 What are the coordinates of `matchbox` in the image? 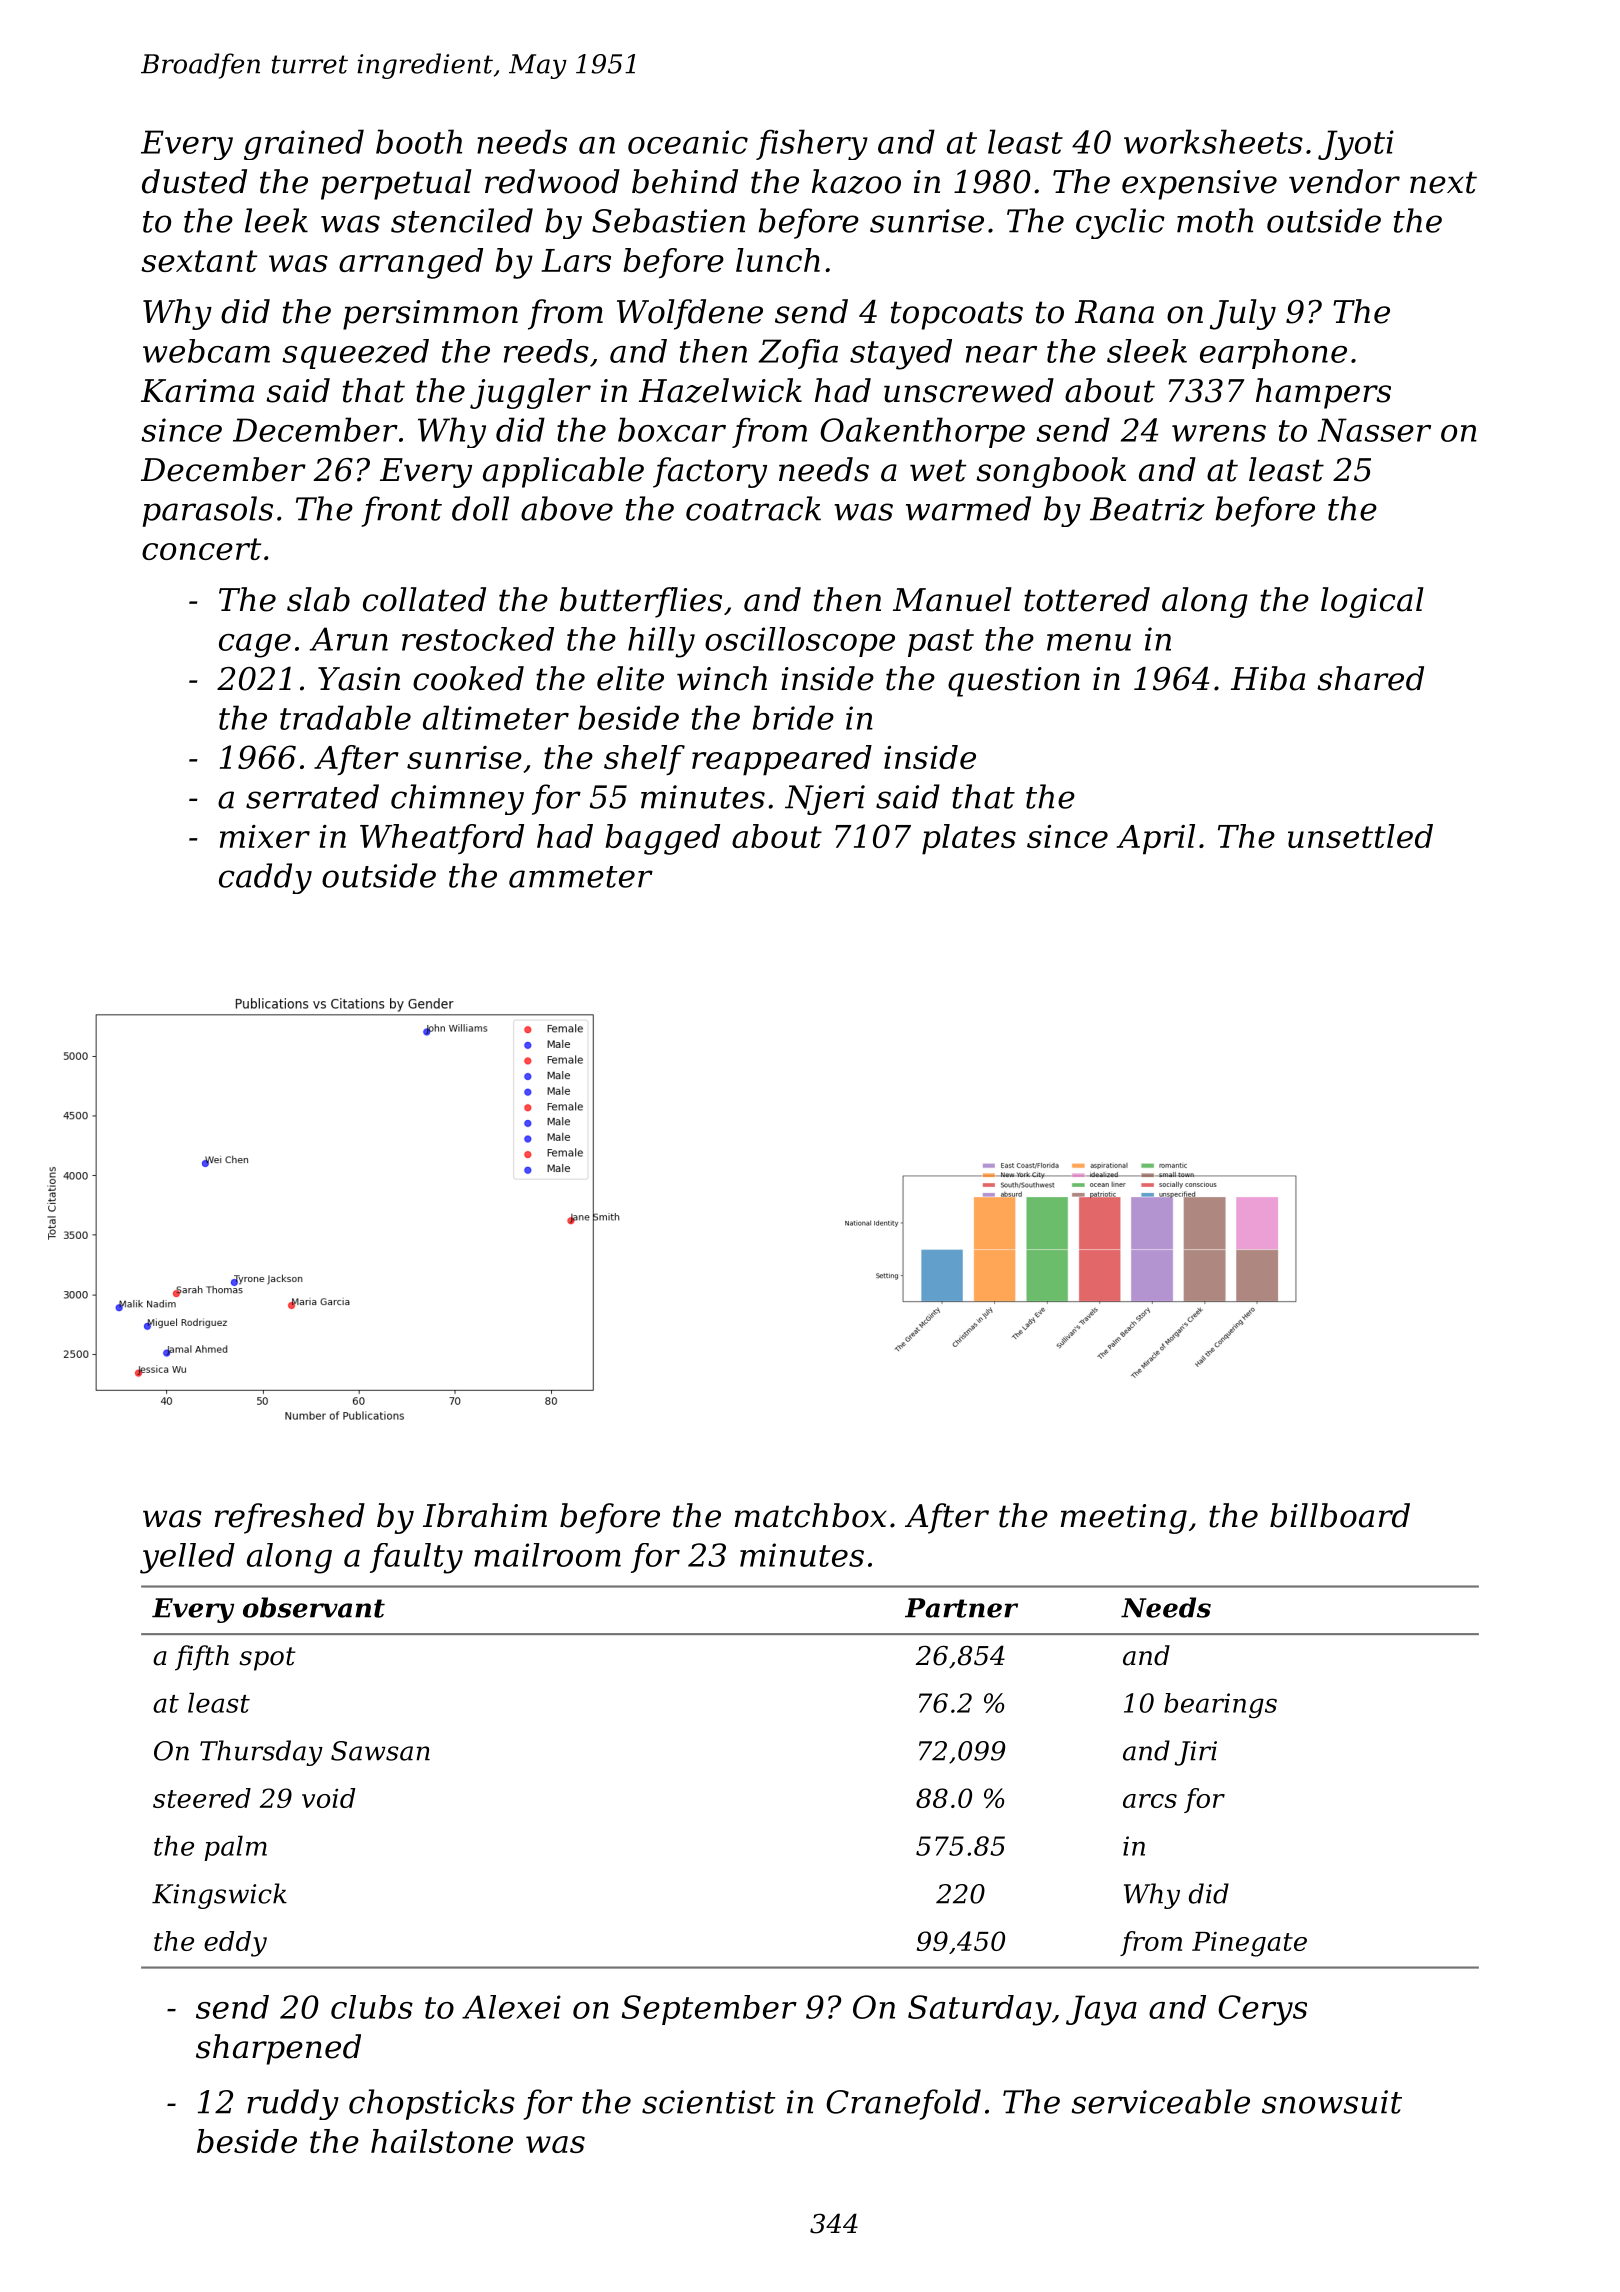 It's located at (811, 1515).
